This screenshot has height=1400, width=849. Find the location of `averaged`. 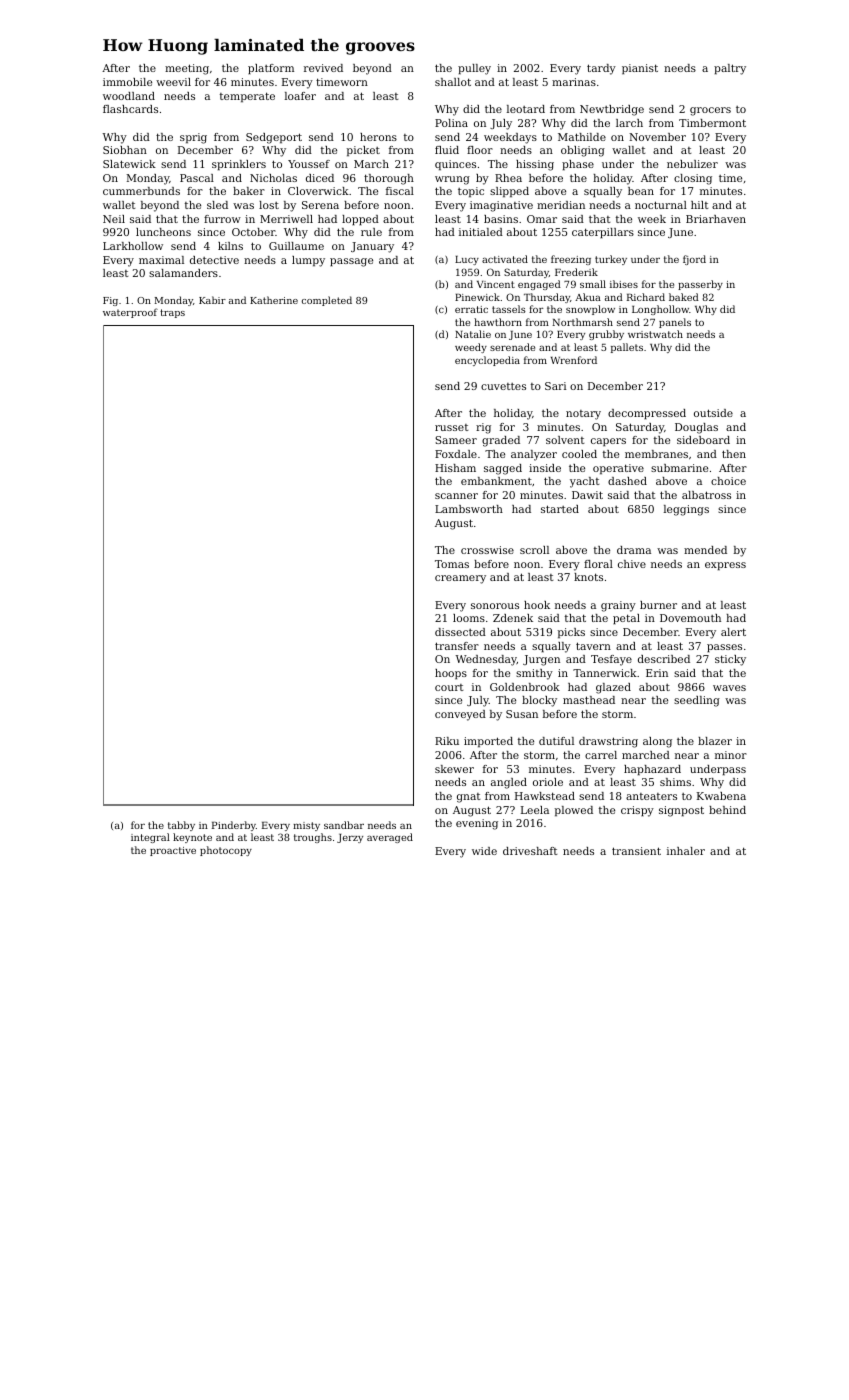

averaged is located at coordinates (390, 838).
